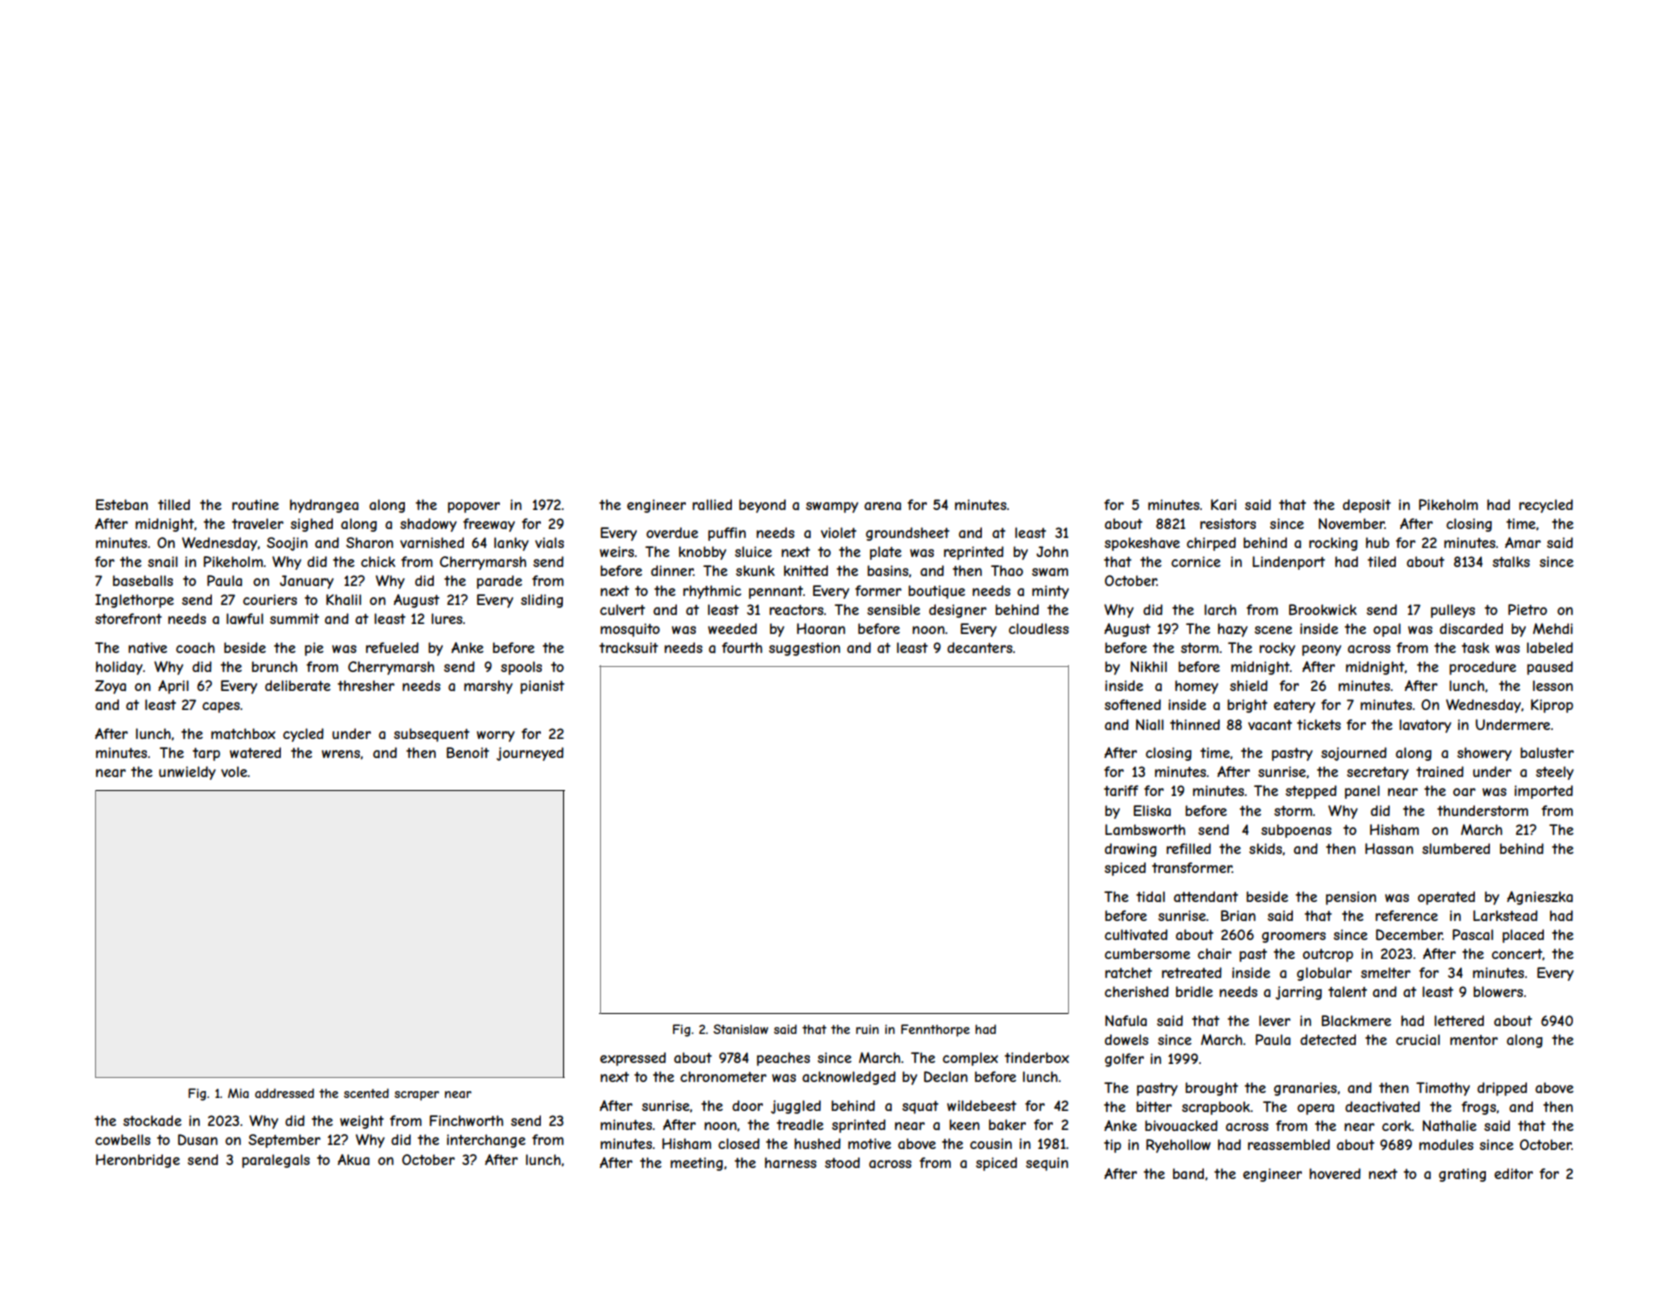 The height and width of the screenshot is (1290, 1669). What do you see at coordinates (935, 1030) in the screenshot?
I see `Fennthorpe` at bounding box center [935, 1030].
